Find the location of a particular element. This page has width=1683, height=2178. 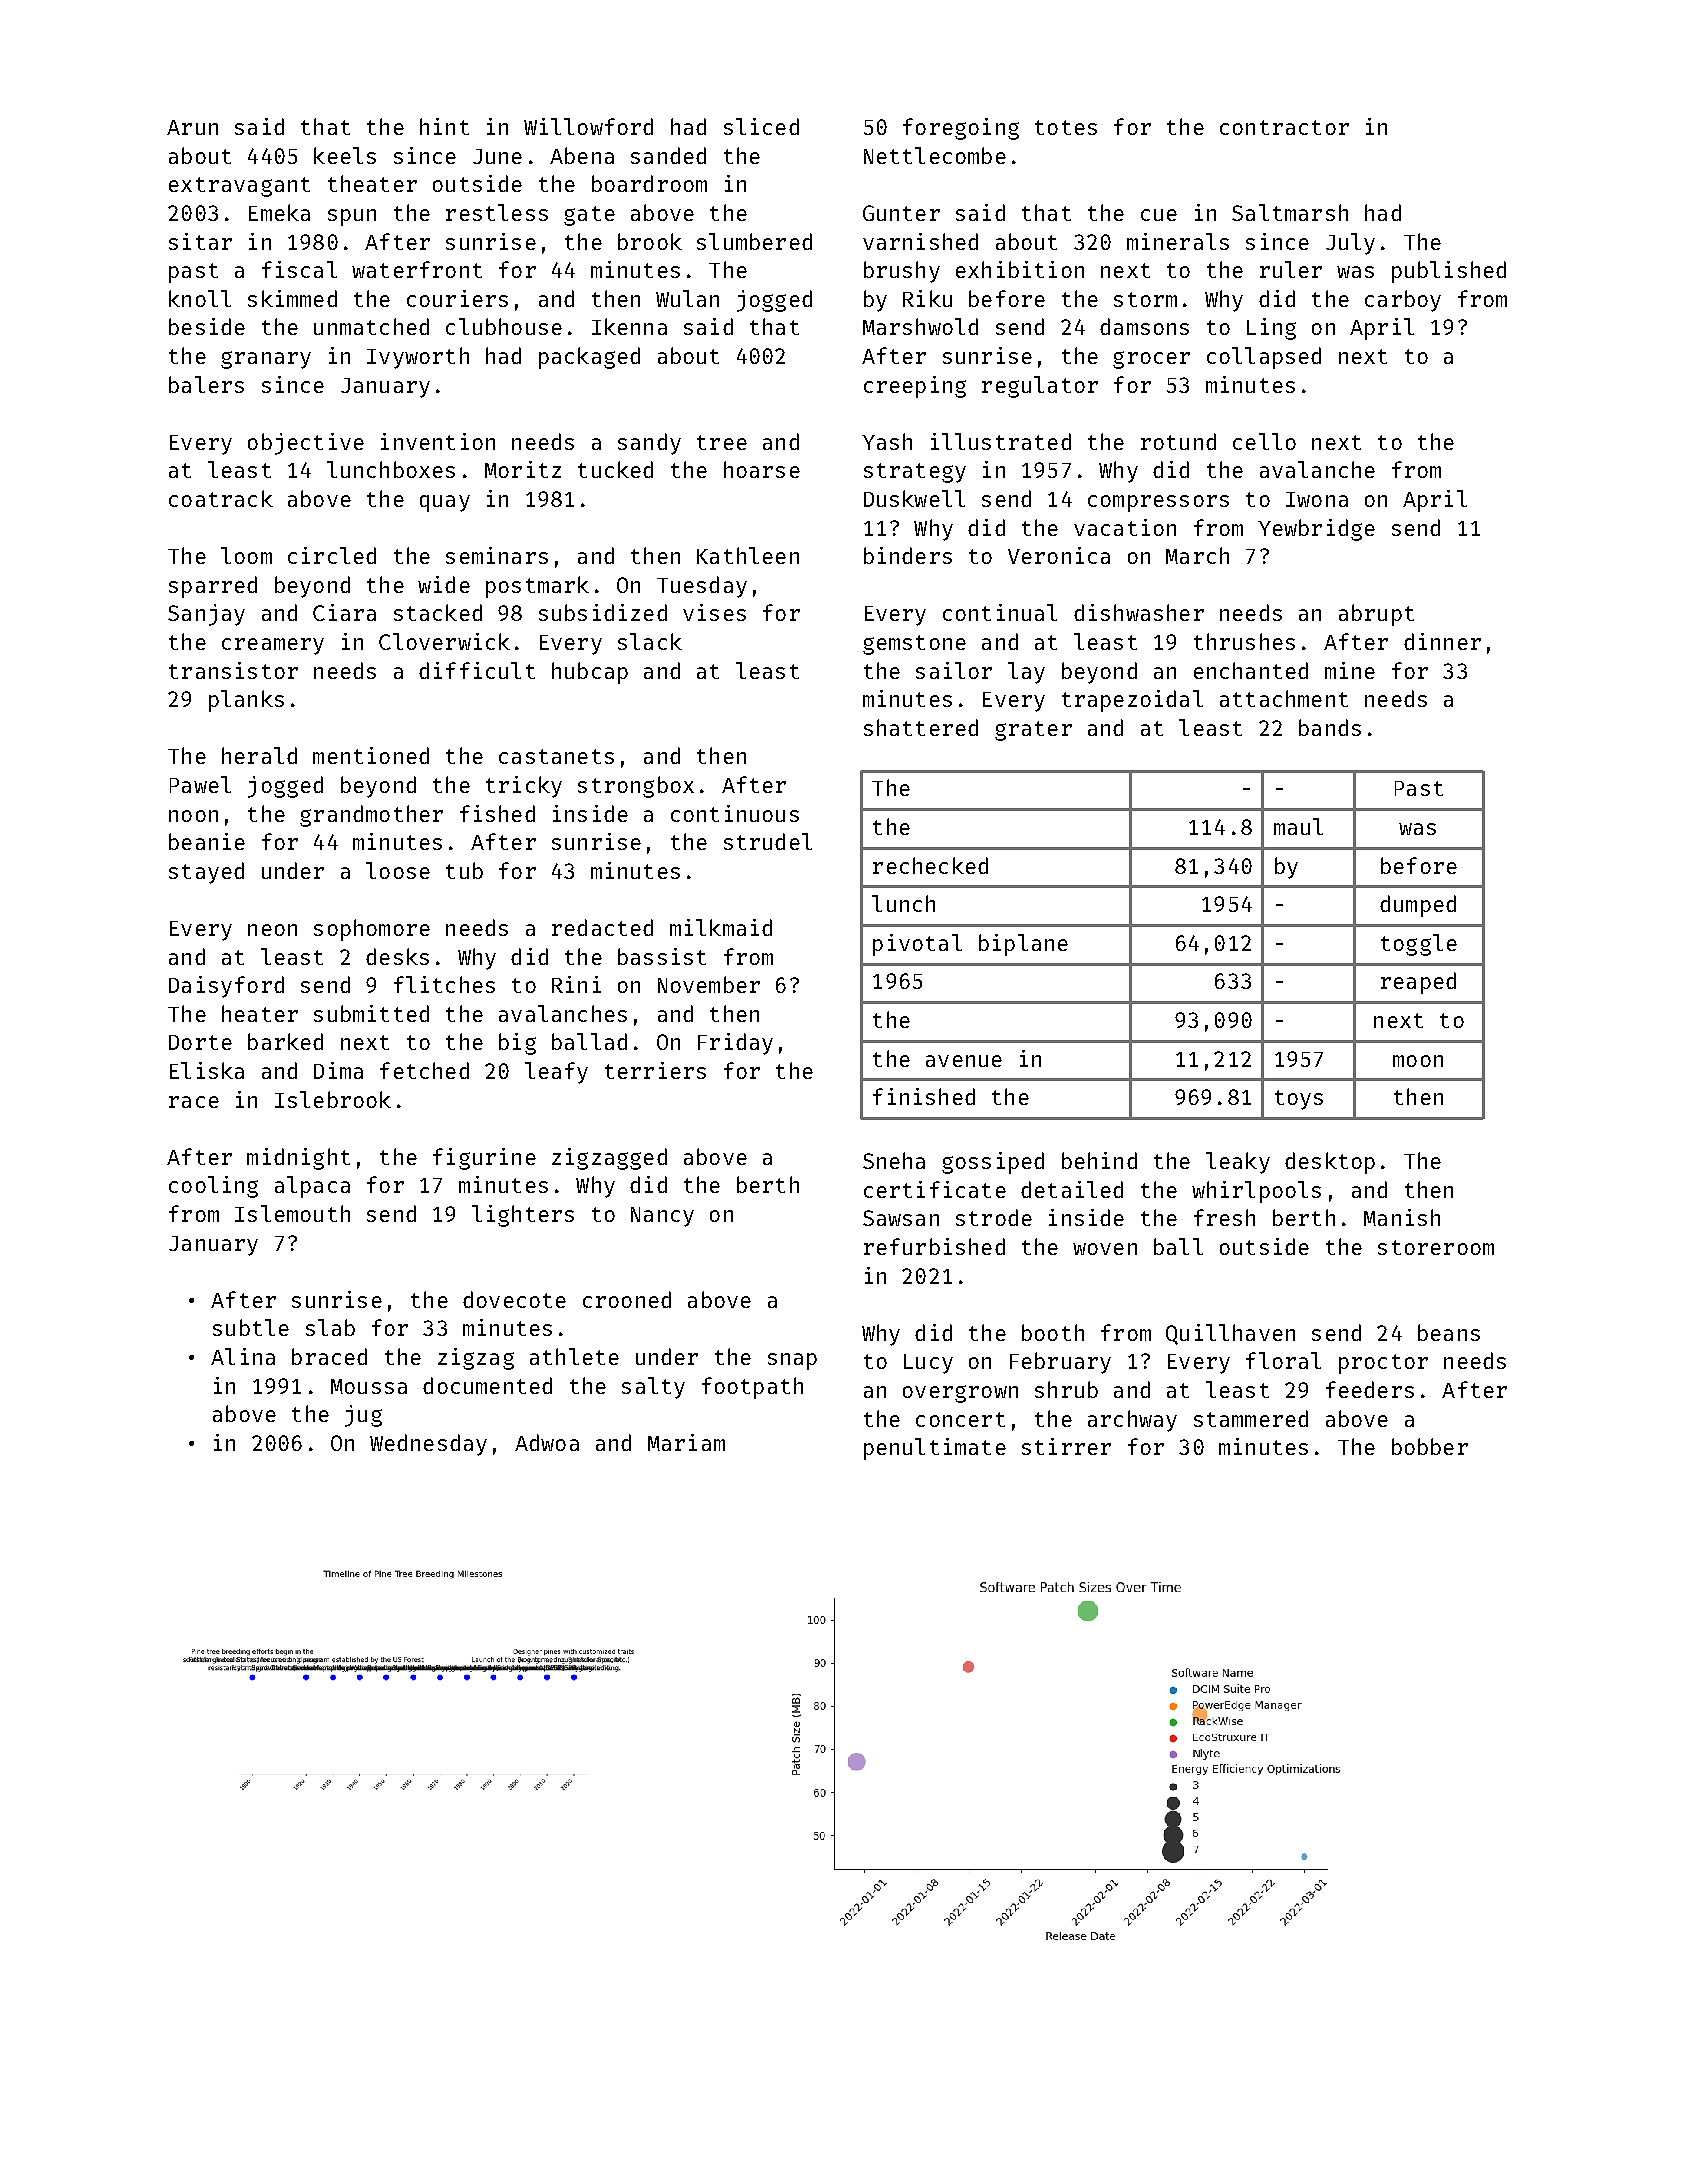

Willowford is located at coordinates (588, 126).
